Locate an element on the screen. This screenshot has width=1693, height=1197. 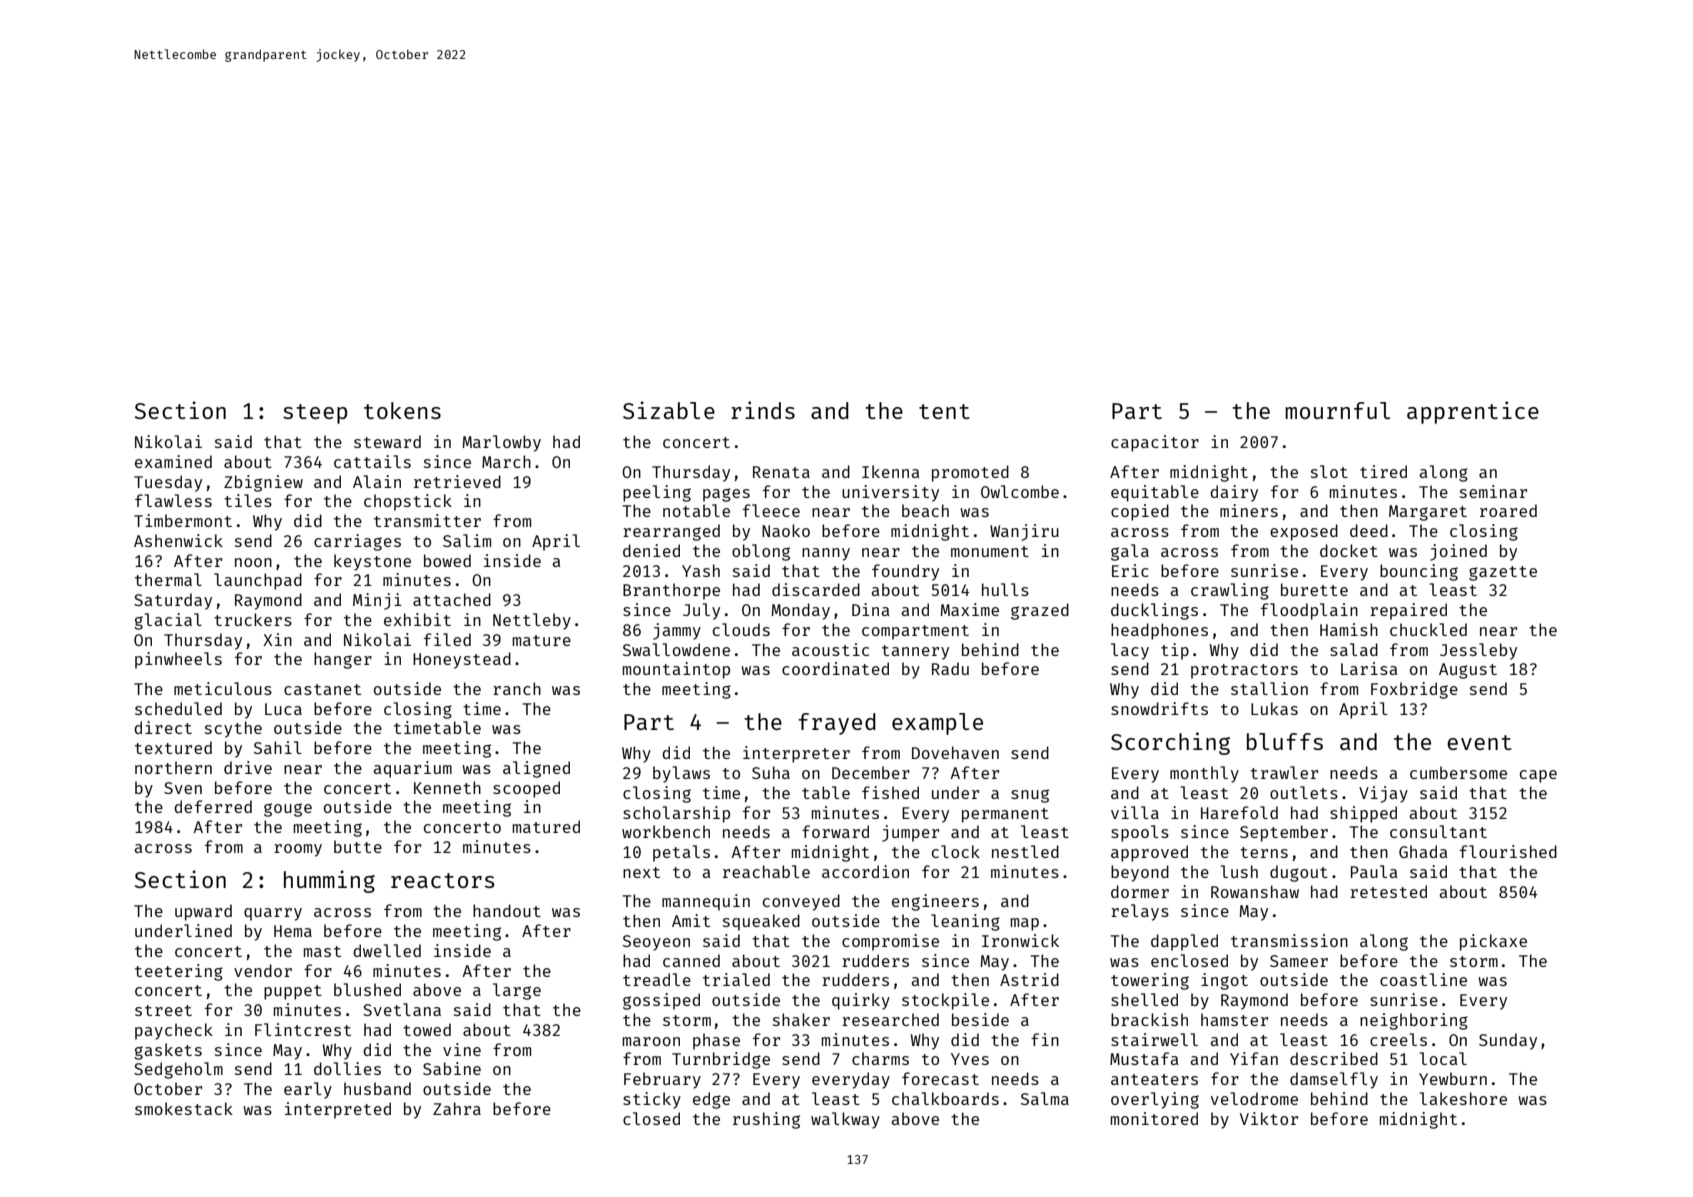
forward is located at coordinates (835, 831).
